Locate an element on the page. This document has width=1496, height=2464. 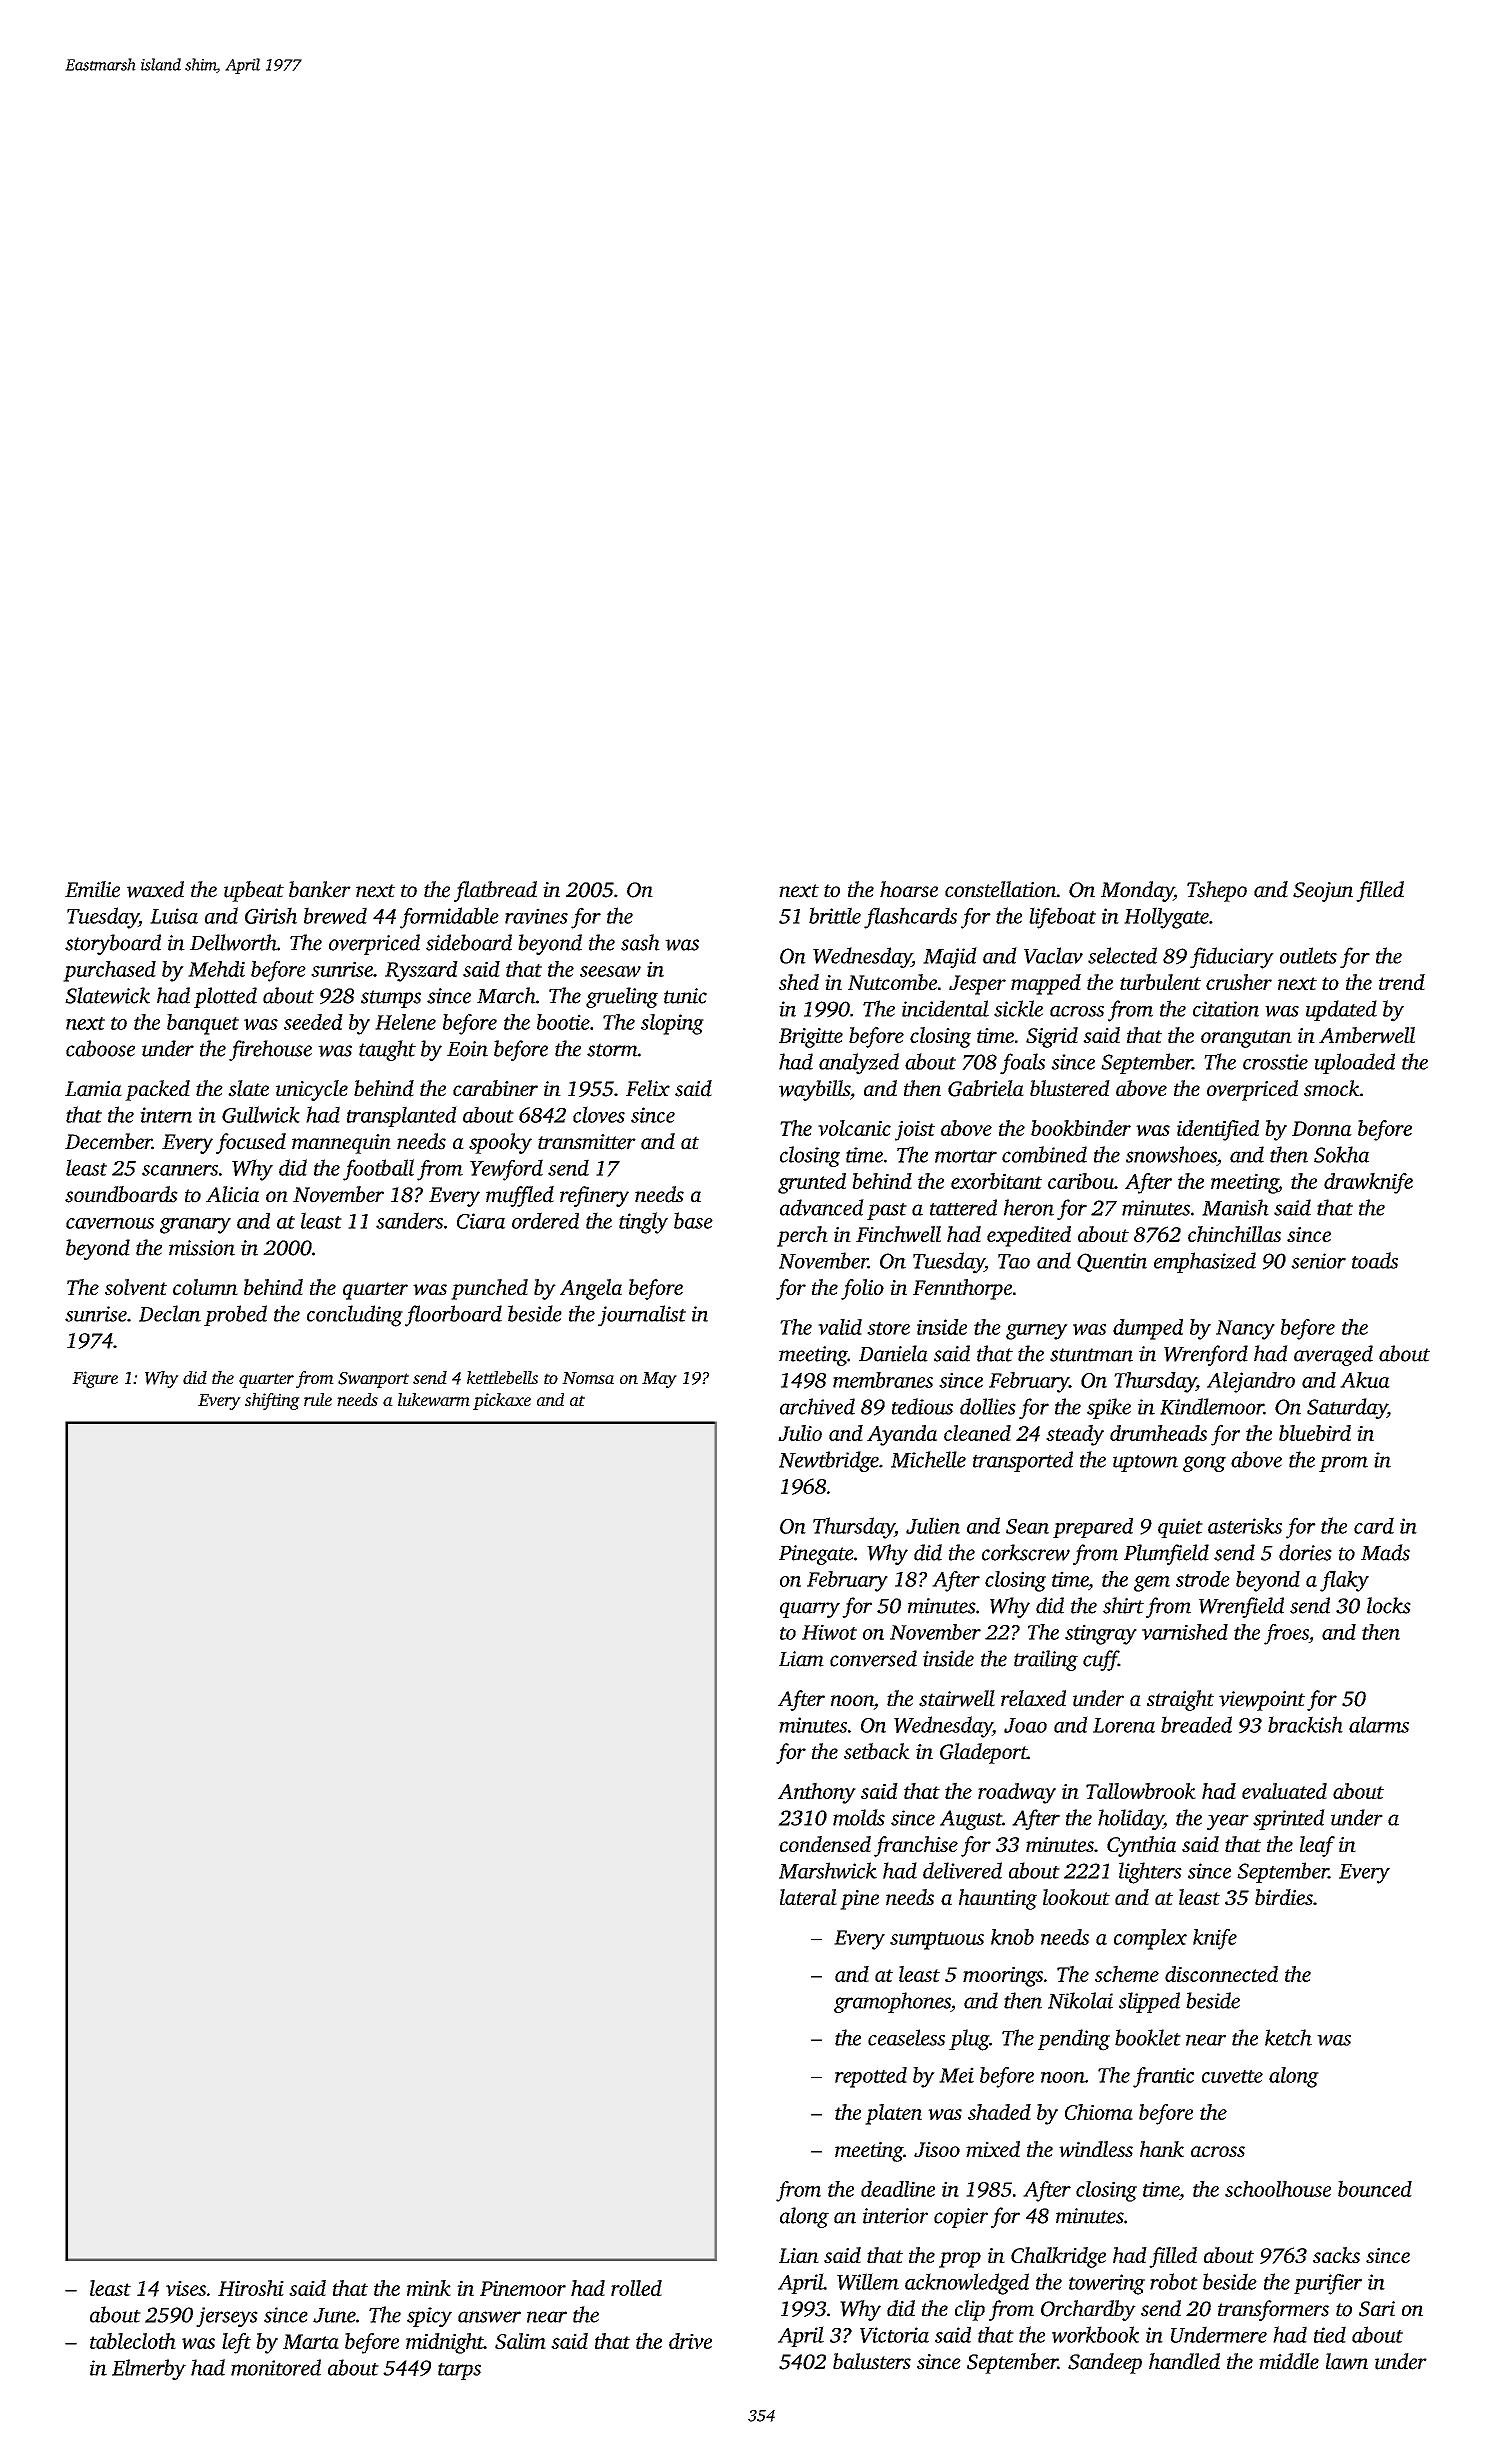
leaf is located at coordinates (1317, 1846).
